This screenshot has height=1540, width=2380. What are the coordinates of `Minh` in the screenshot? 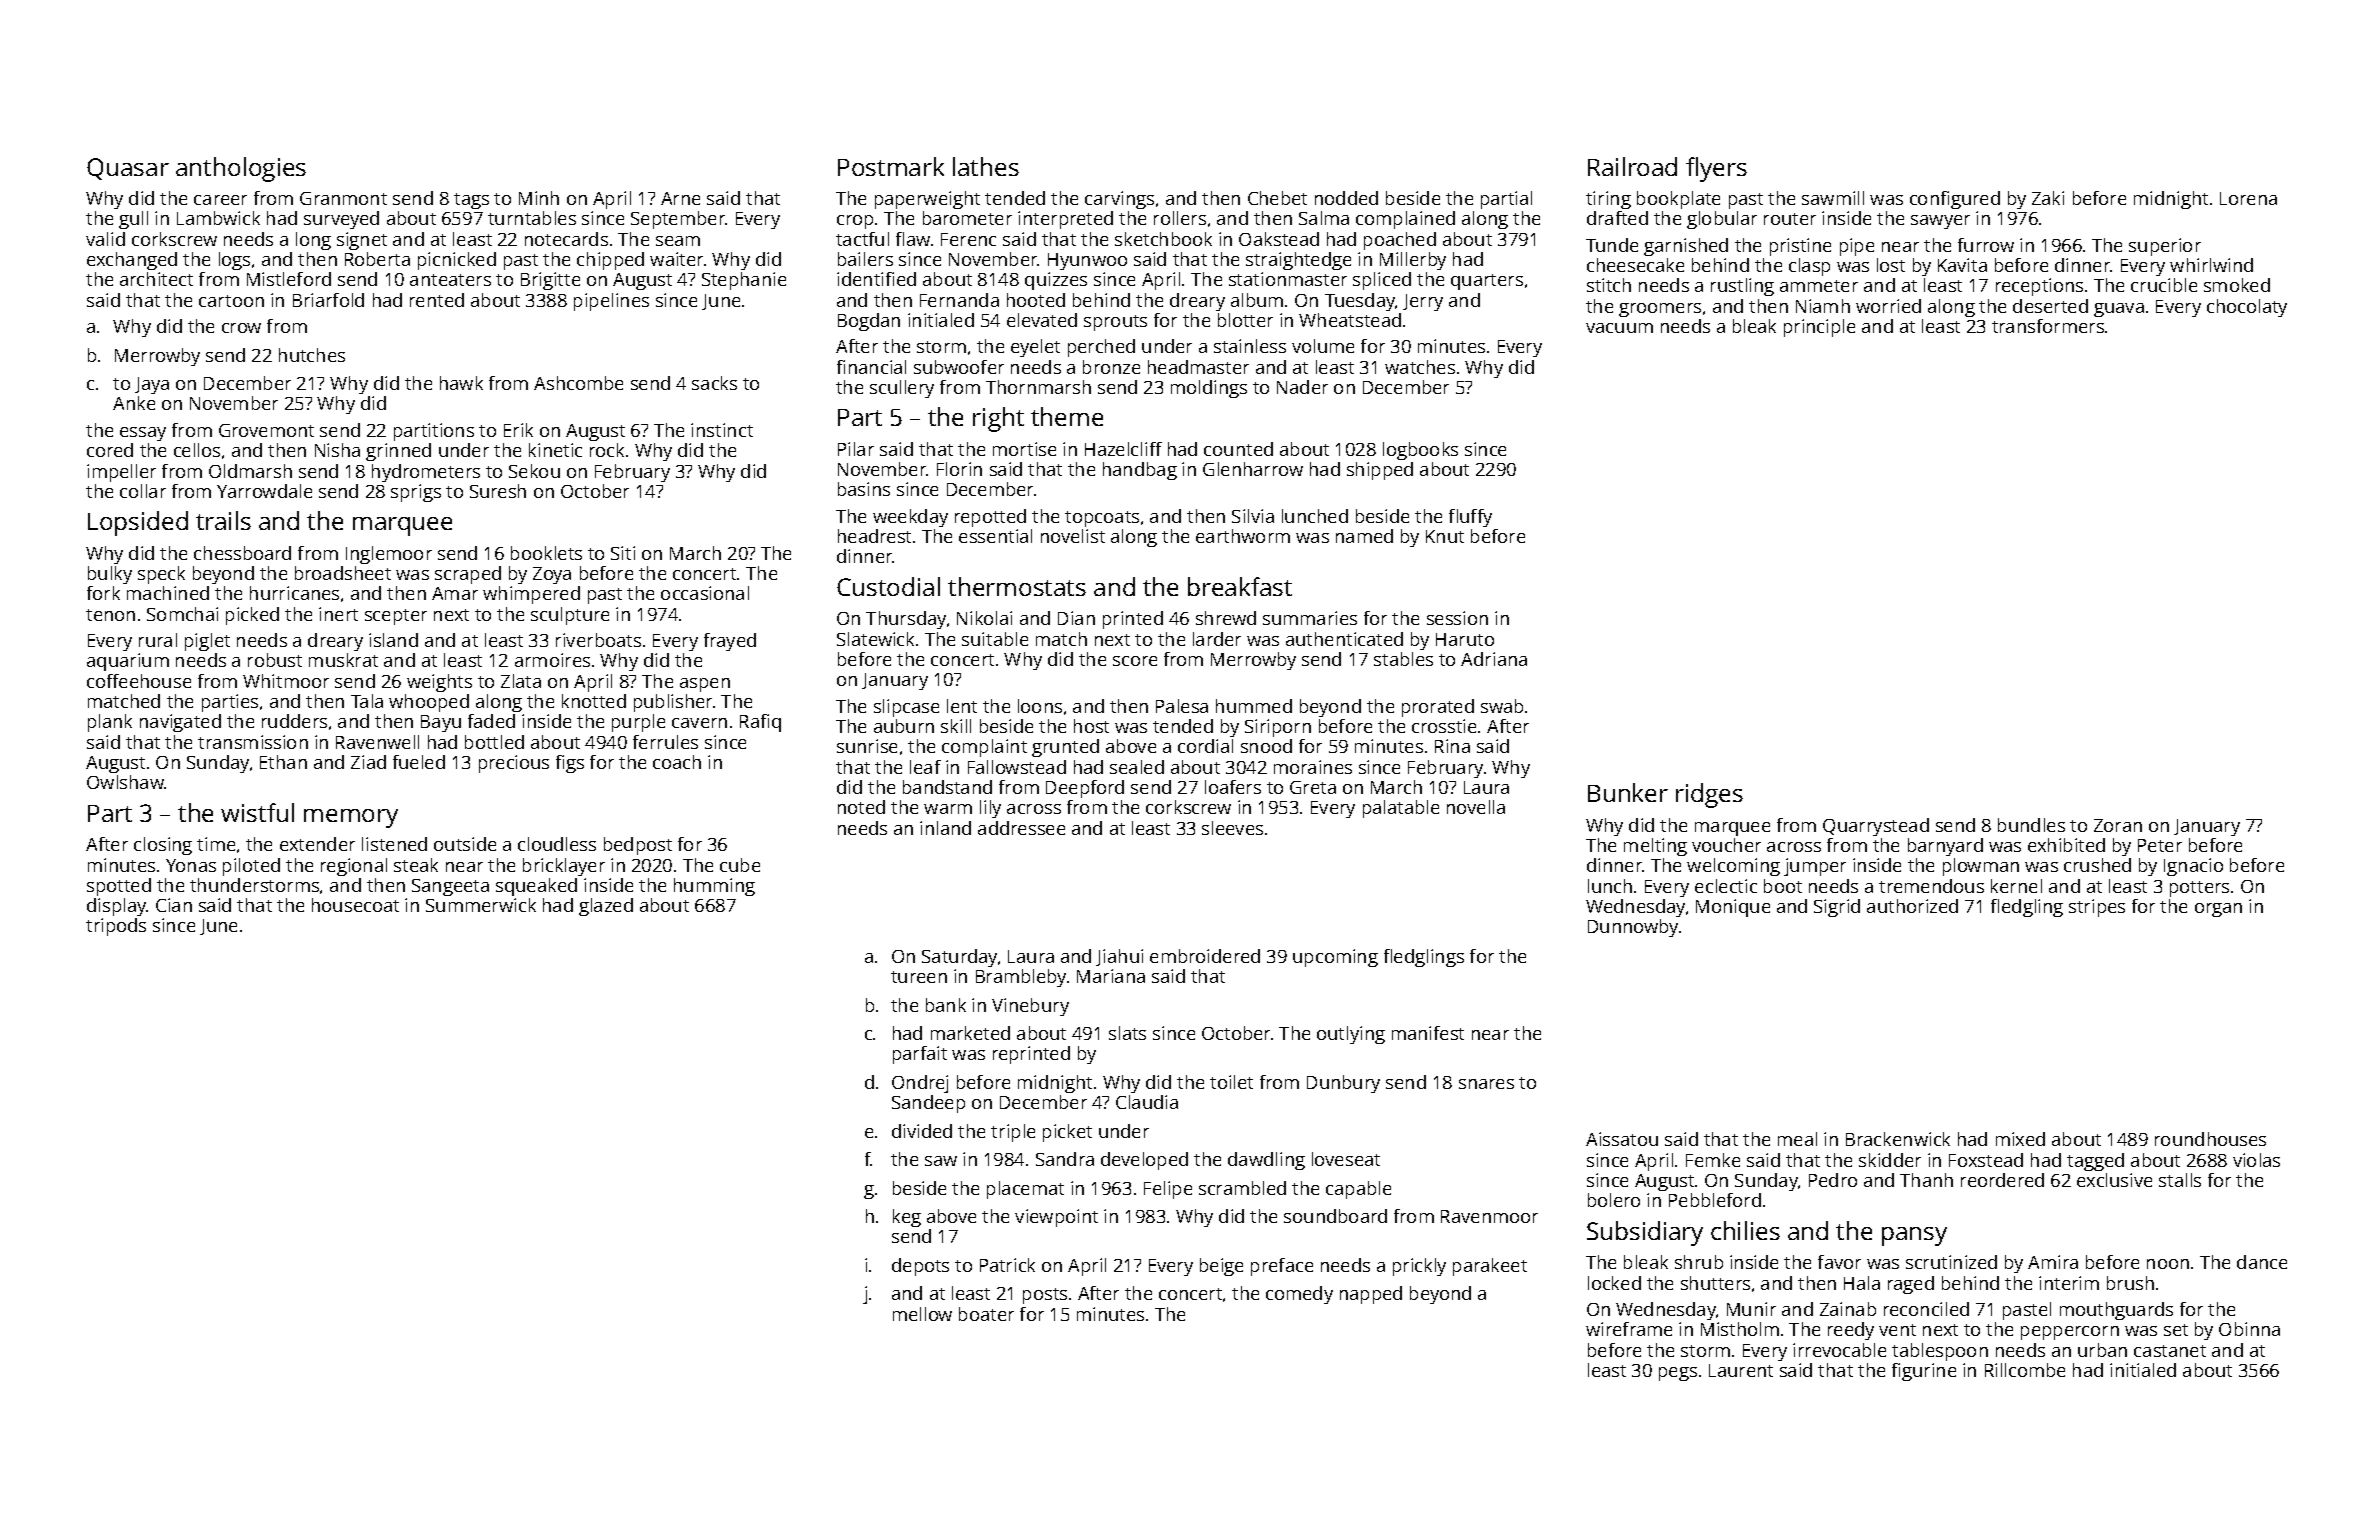 It's located at (539, 198).
